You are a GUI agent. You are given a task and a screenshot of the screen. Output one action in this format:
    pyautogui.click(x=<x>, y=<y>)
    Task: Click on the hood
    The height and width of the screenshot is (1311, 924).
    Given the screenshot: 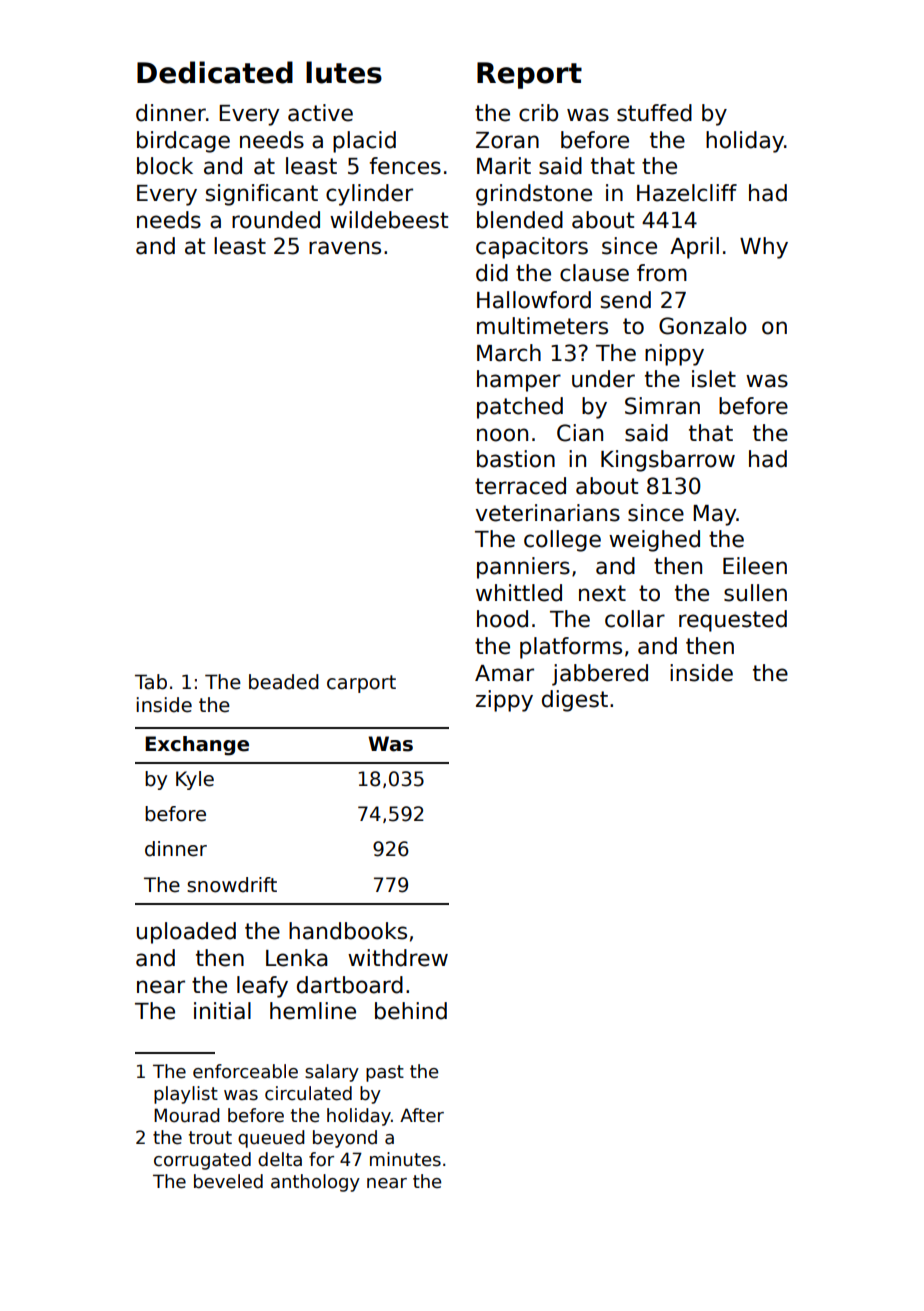 What is the action you would take?
    pyautogui.click(x=502, y=619)
